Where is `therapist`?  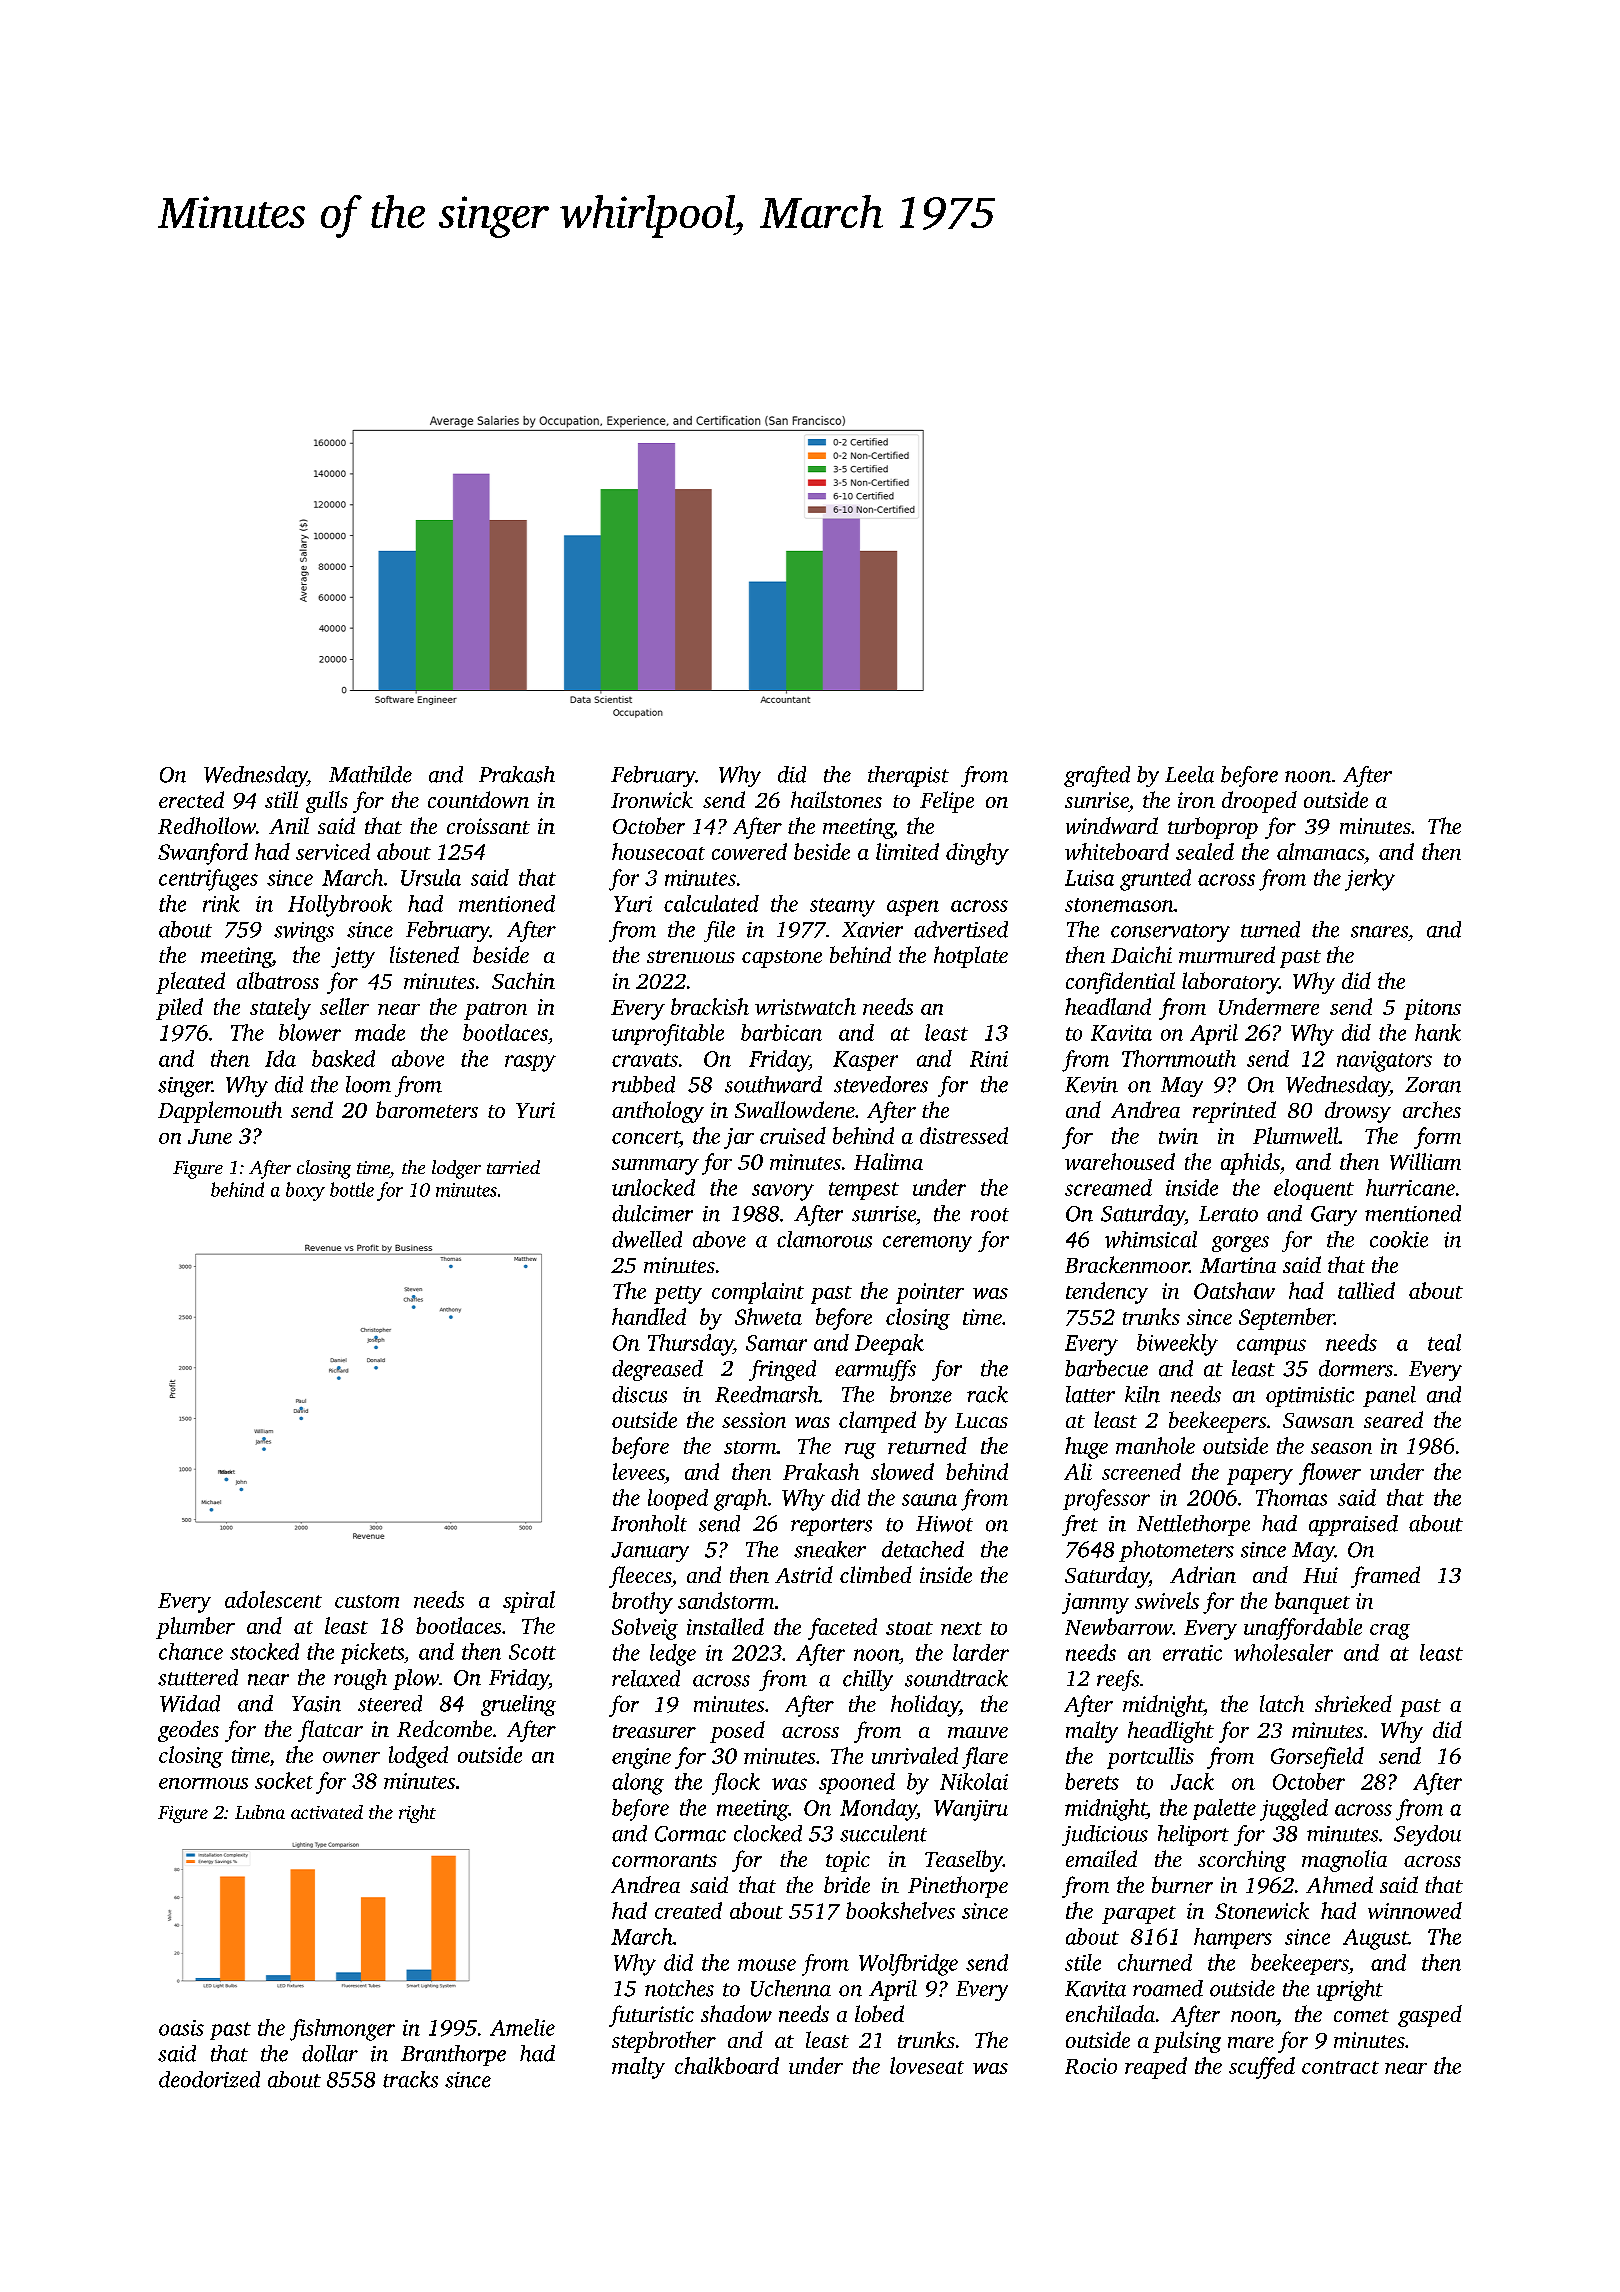
therapist is located at coordinates (908, 776).
